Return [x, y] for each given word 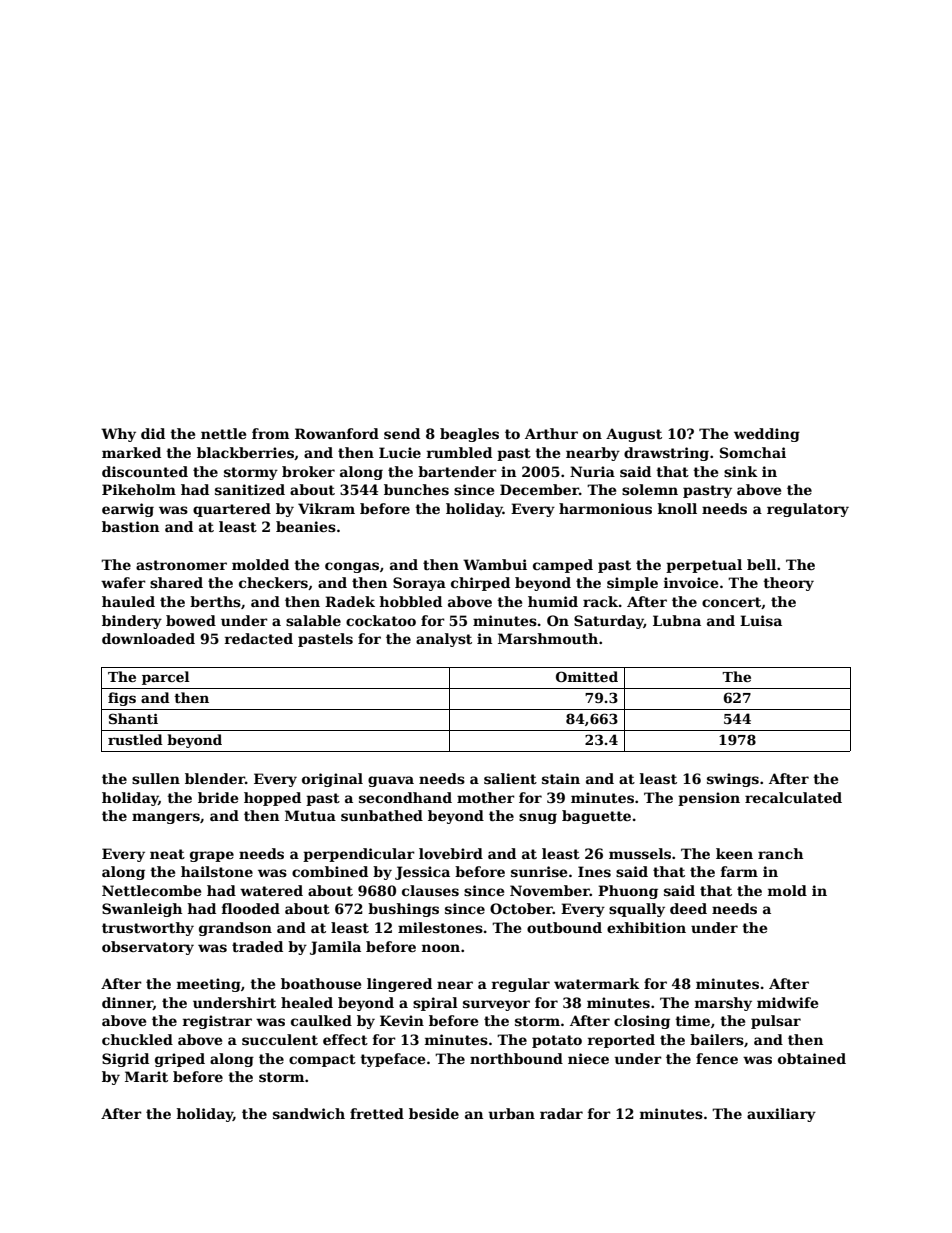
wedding [767, 435]
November [550, 890]
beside [434, 1113]
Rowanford [337, 433]
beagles [469, 435]
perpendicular [359, 855]
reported [621, 1041]
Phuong [628, 892]
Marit [146, 1076]
